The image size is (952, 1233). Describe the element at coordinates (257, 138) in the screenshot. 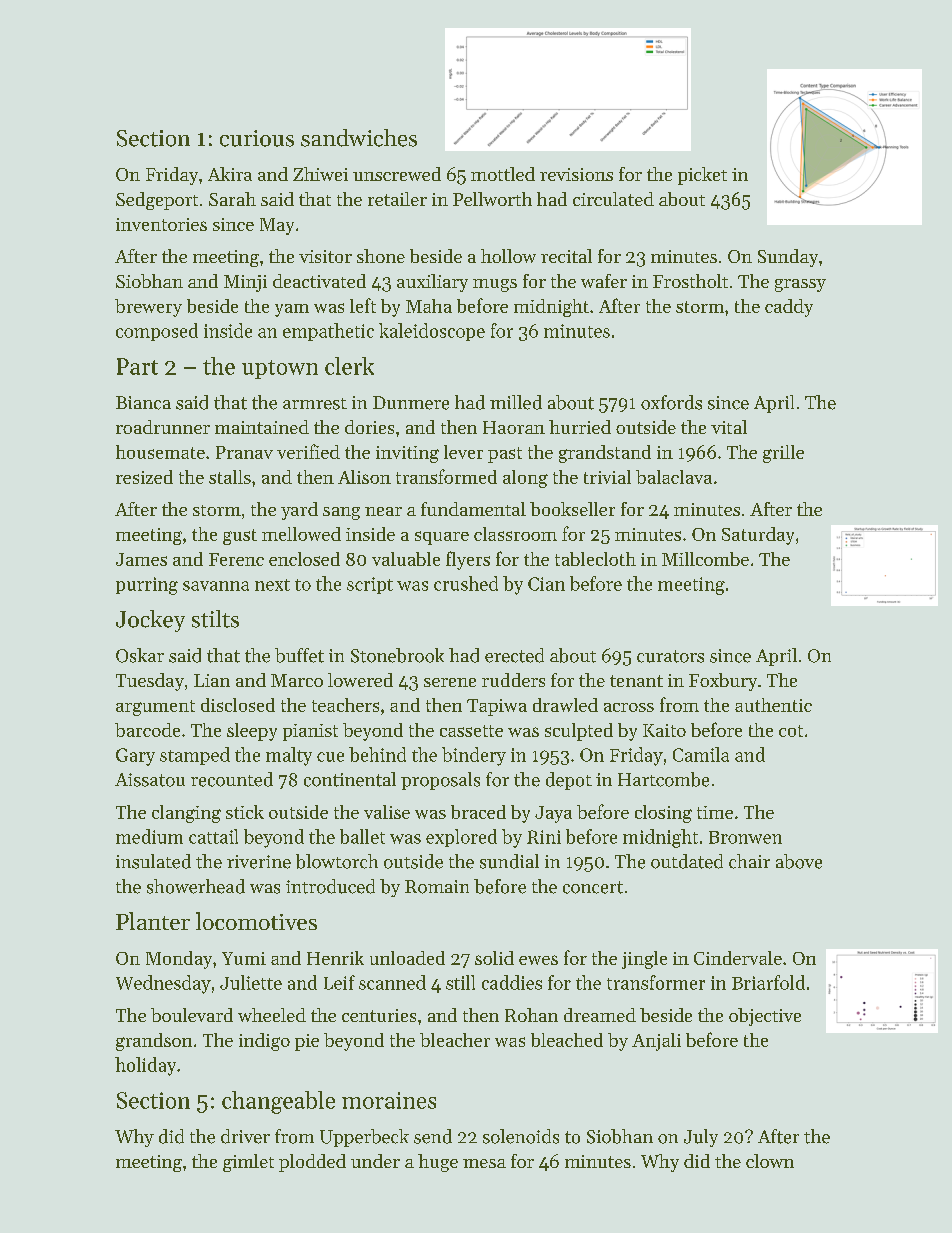

I see `curious` at that location.
